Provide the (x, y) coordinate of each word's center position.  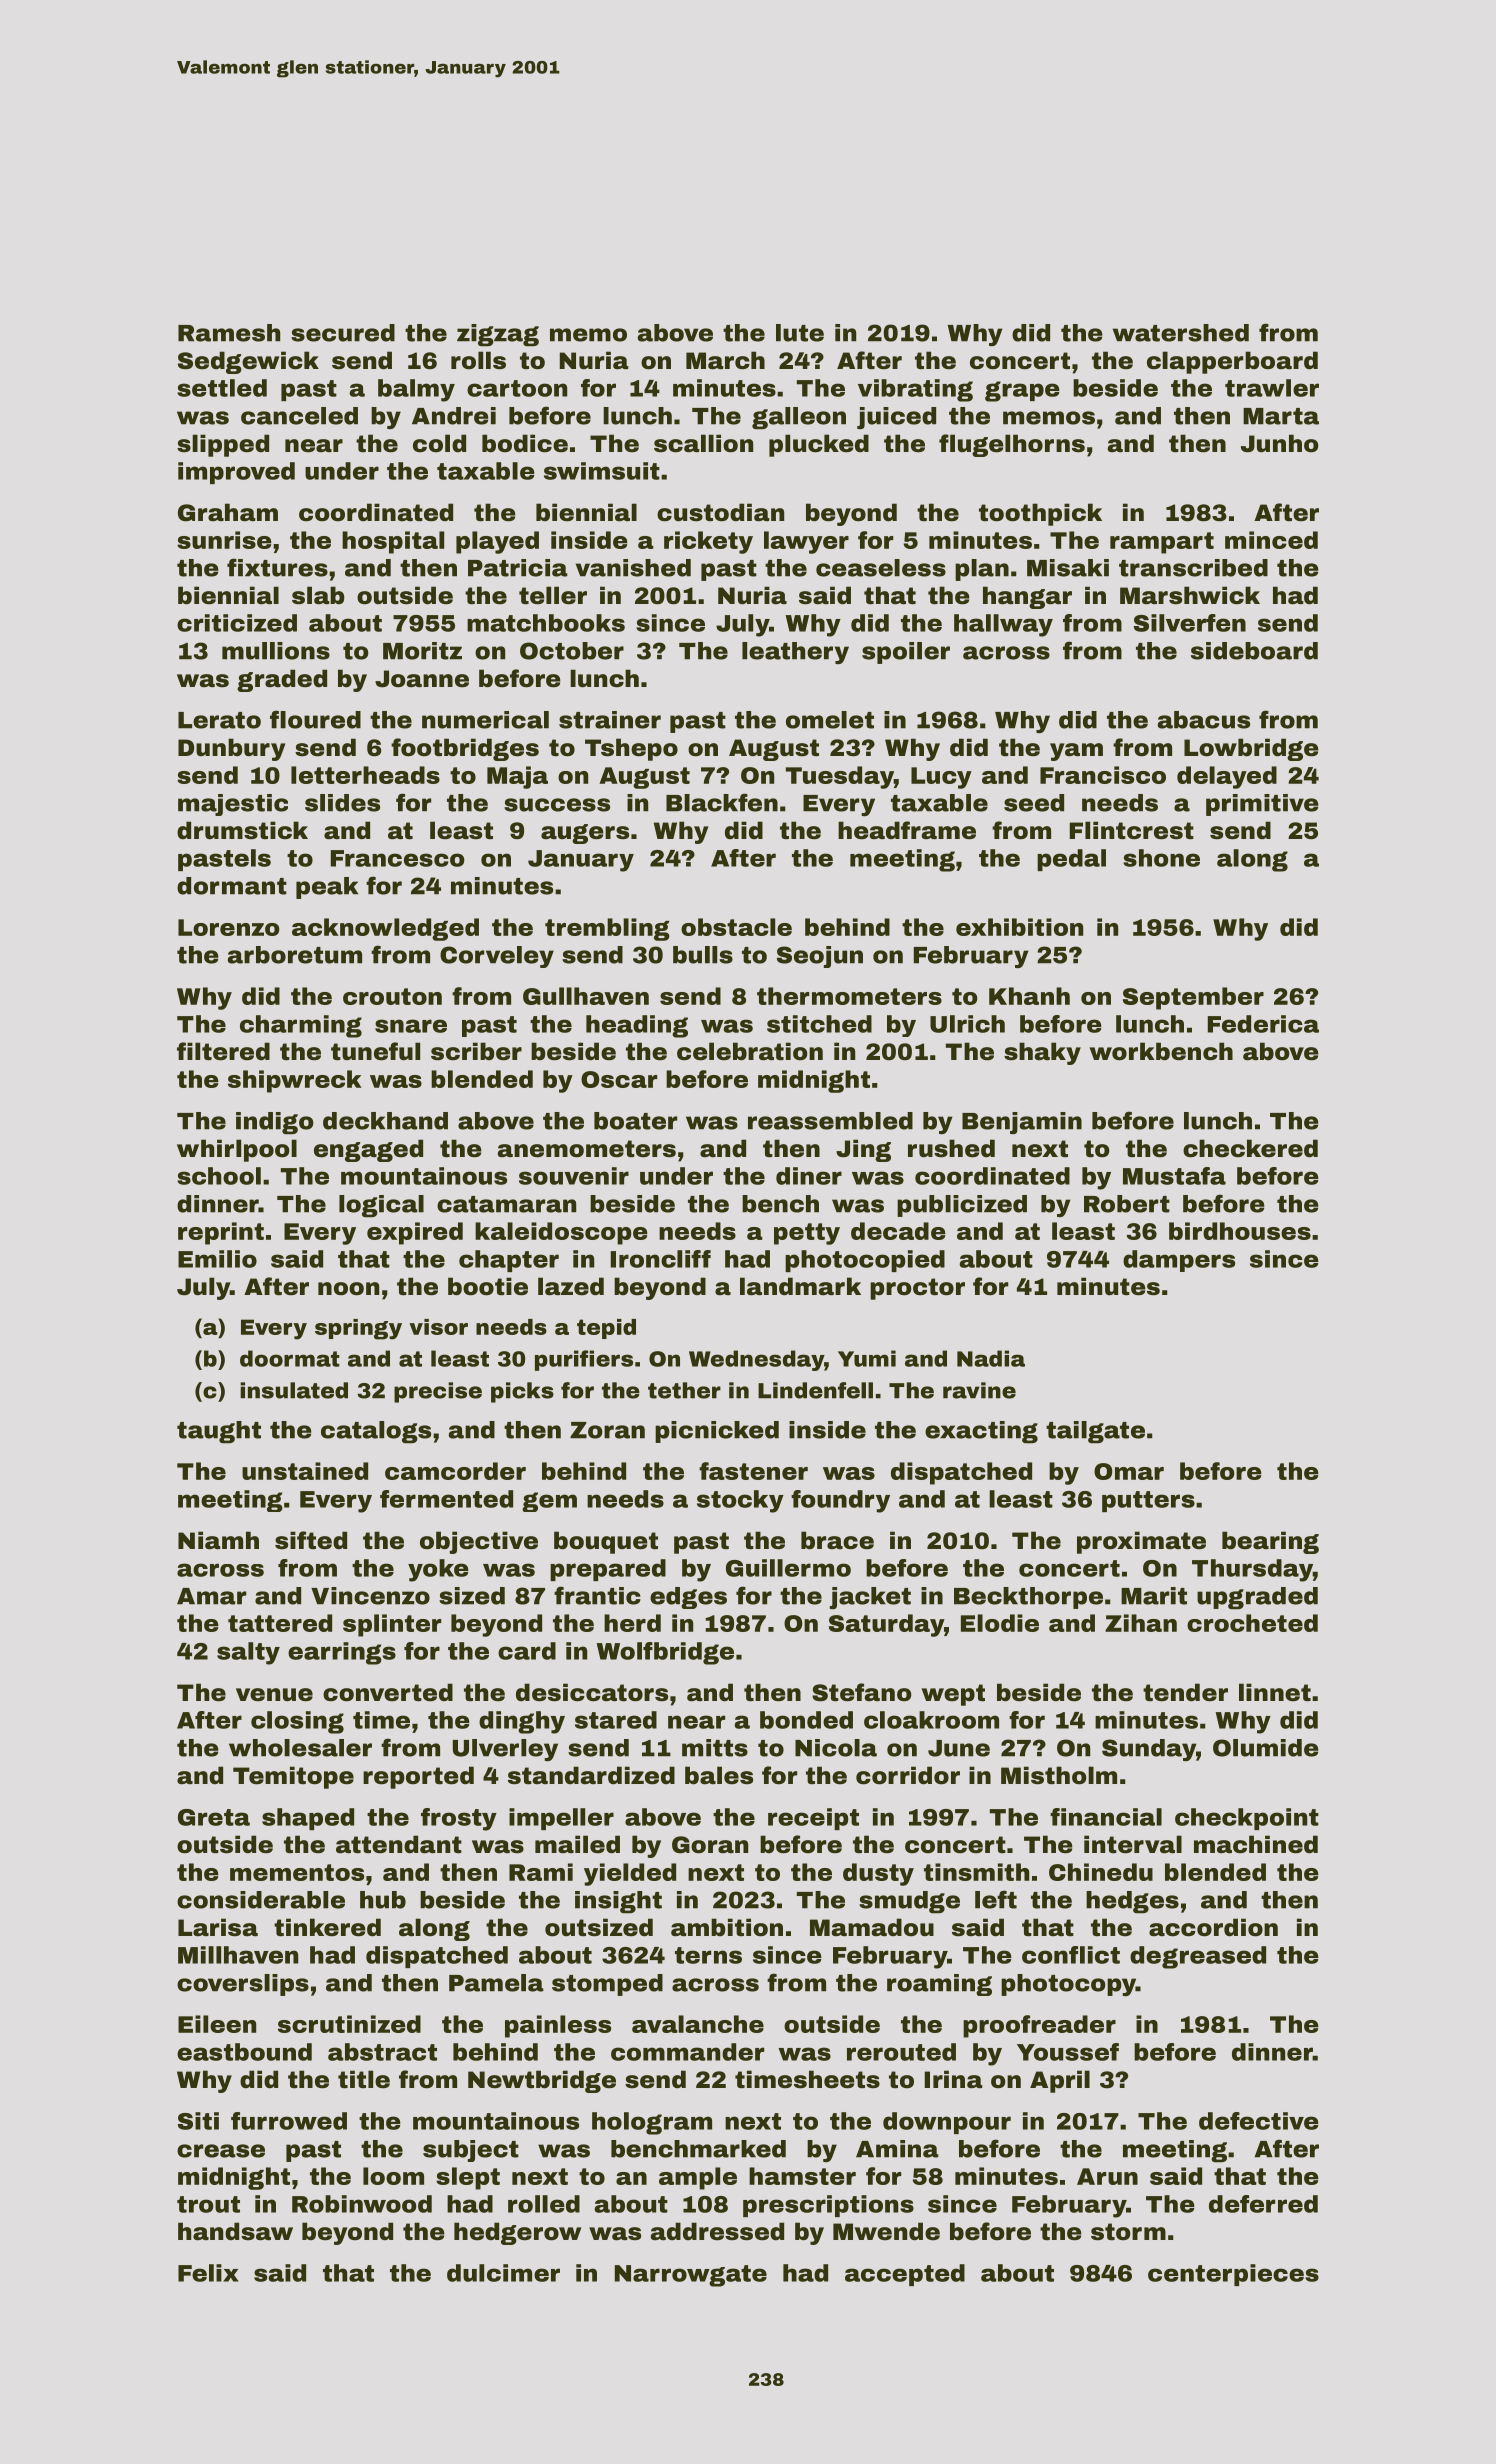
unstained (305, 1471)
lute (800, 333)
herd (632, 1623)
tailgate (1095, 1432)
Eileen (217, 2024)
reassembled (830, 1121)
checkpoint (1247, 1819)
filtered (223, 1051)
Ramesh (229, 333)
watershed (1181, 333)
